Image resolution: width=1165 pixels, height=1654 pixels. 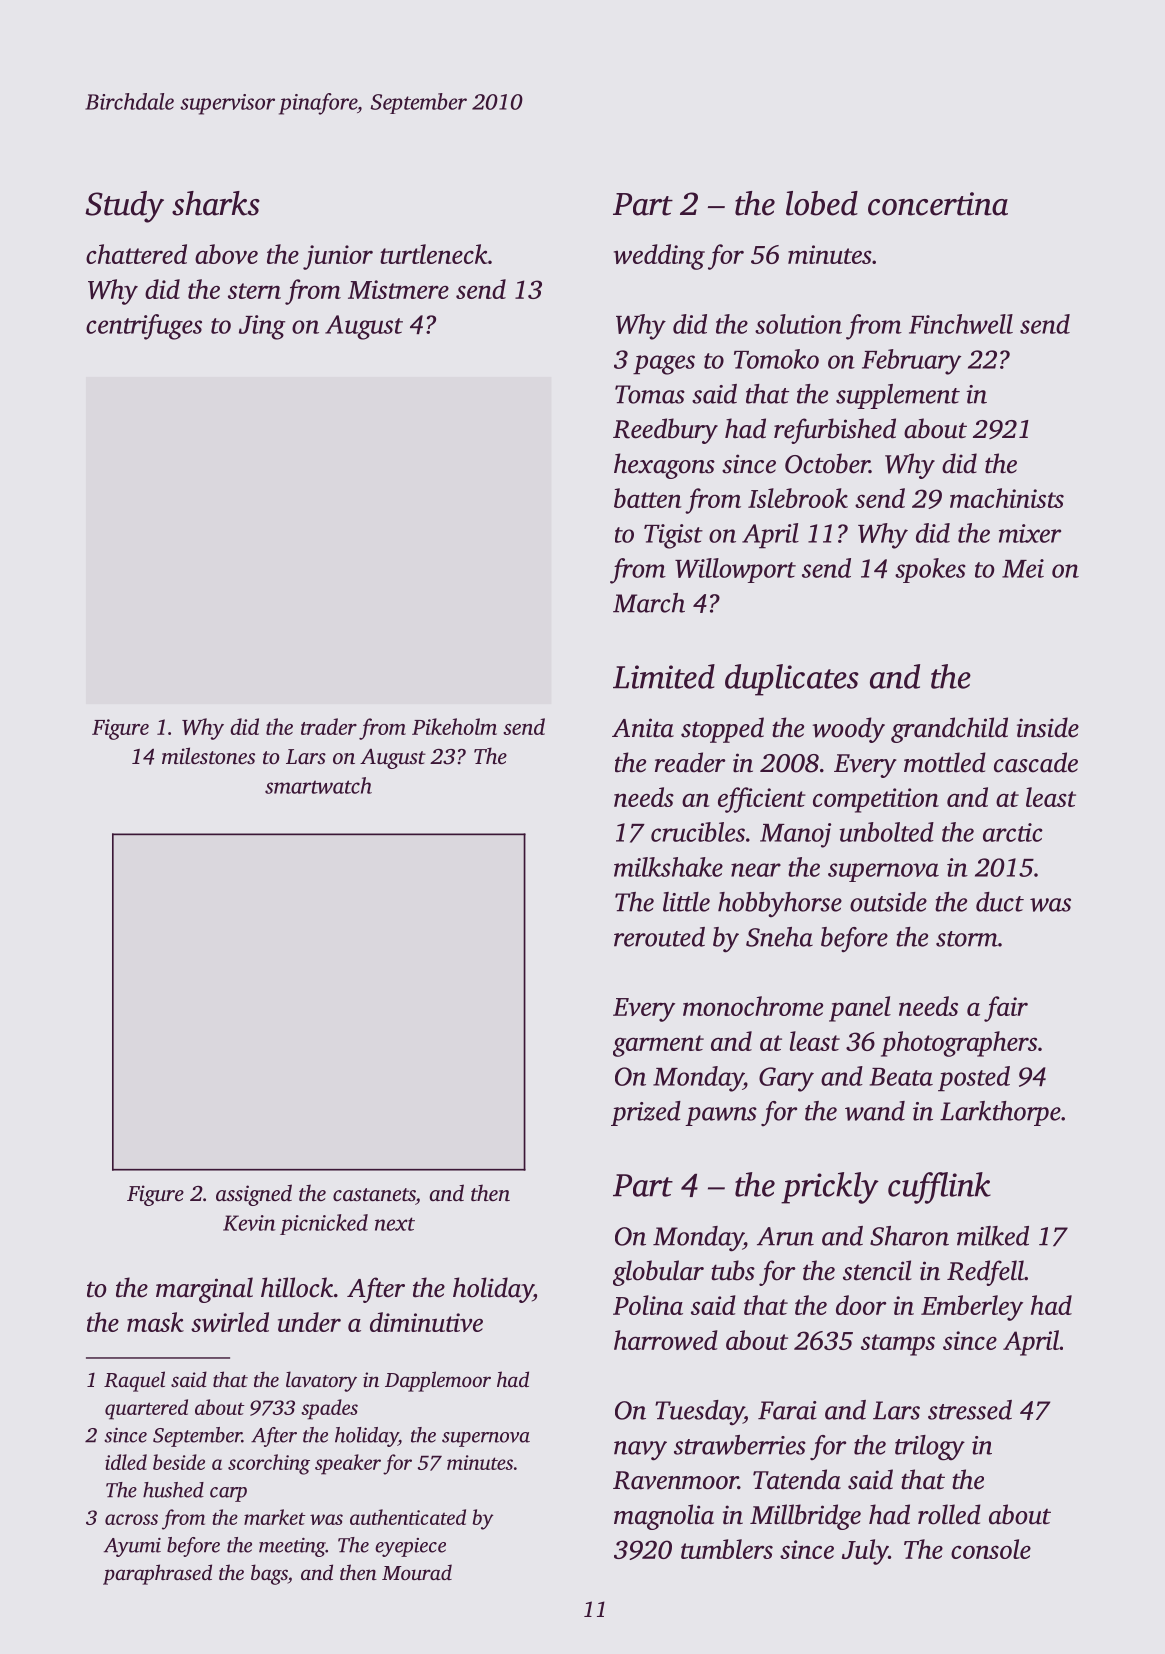 I want to click on garment, so click(x=658, y=1046).
